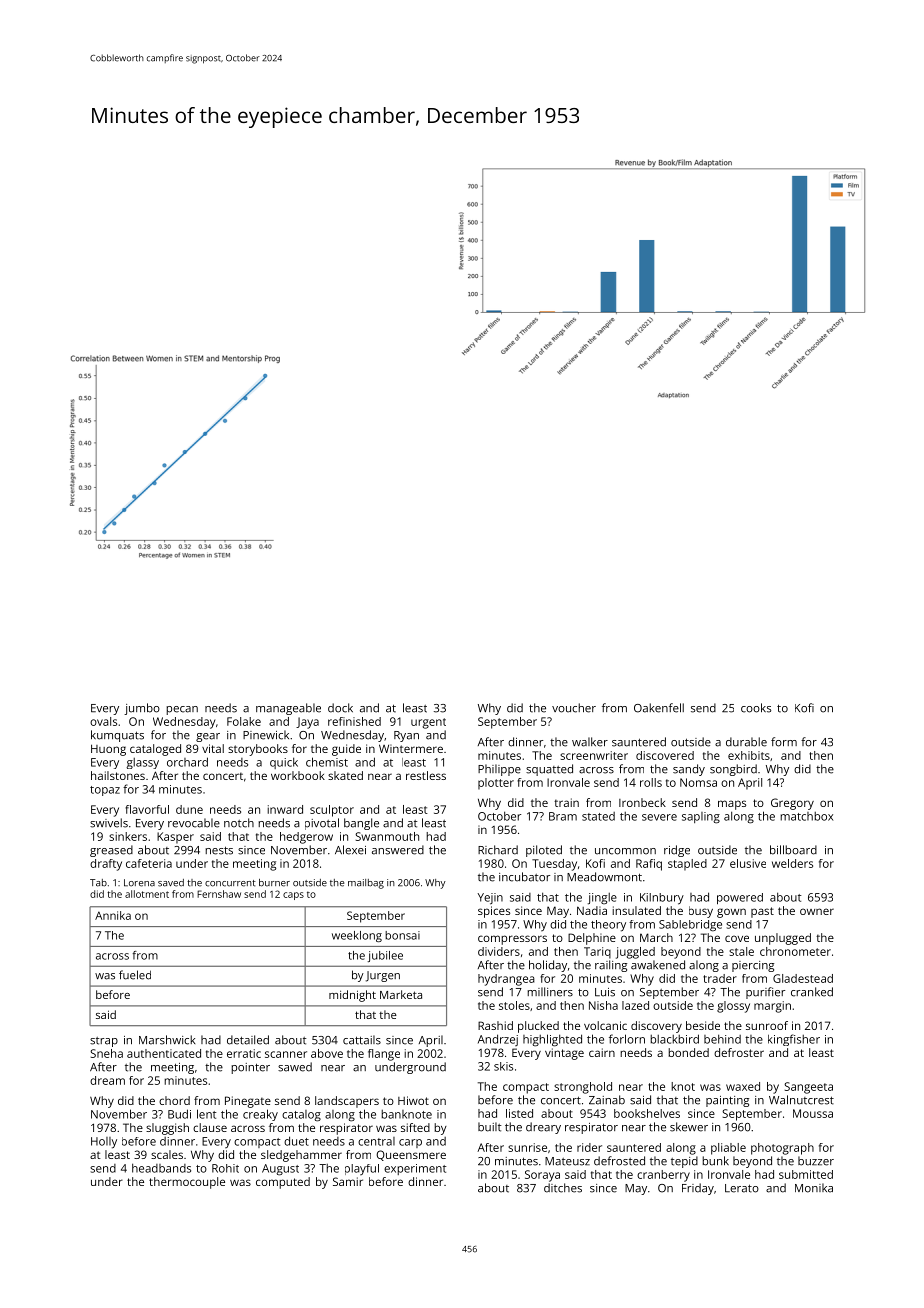 This document has width=924, height=1308. What do you see at coordinates (213, 748) in the document?
I see `vital` at bounding box center [213, 748].
